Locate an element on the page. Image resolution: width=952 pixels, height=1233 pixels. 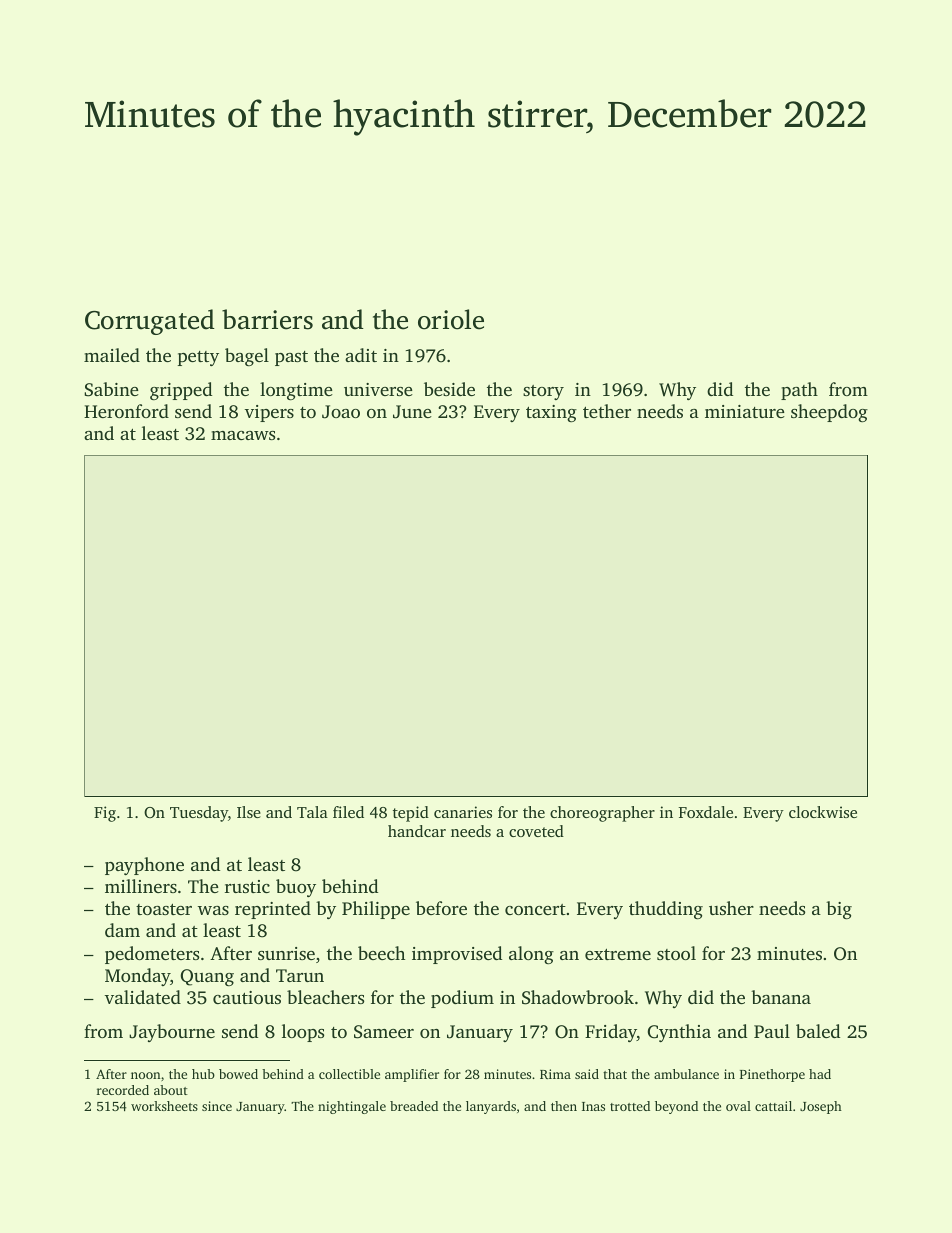
sheepdog is located at coordinates (829, 413).
